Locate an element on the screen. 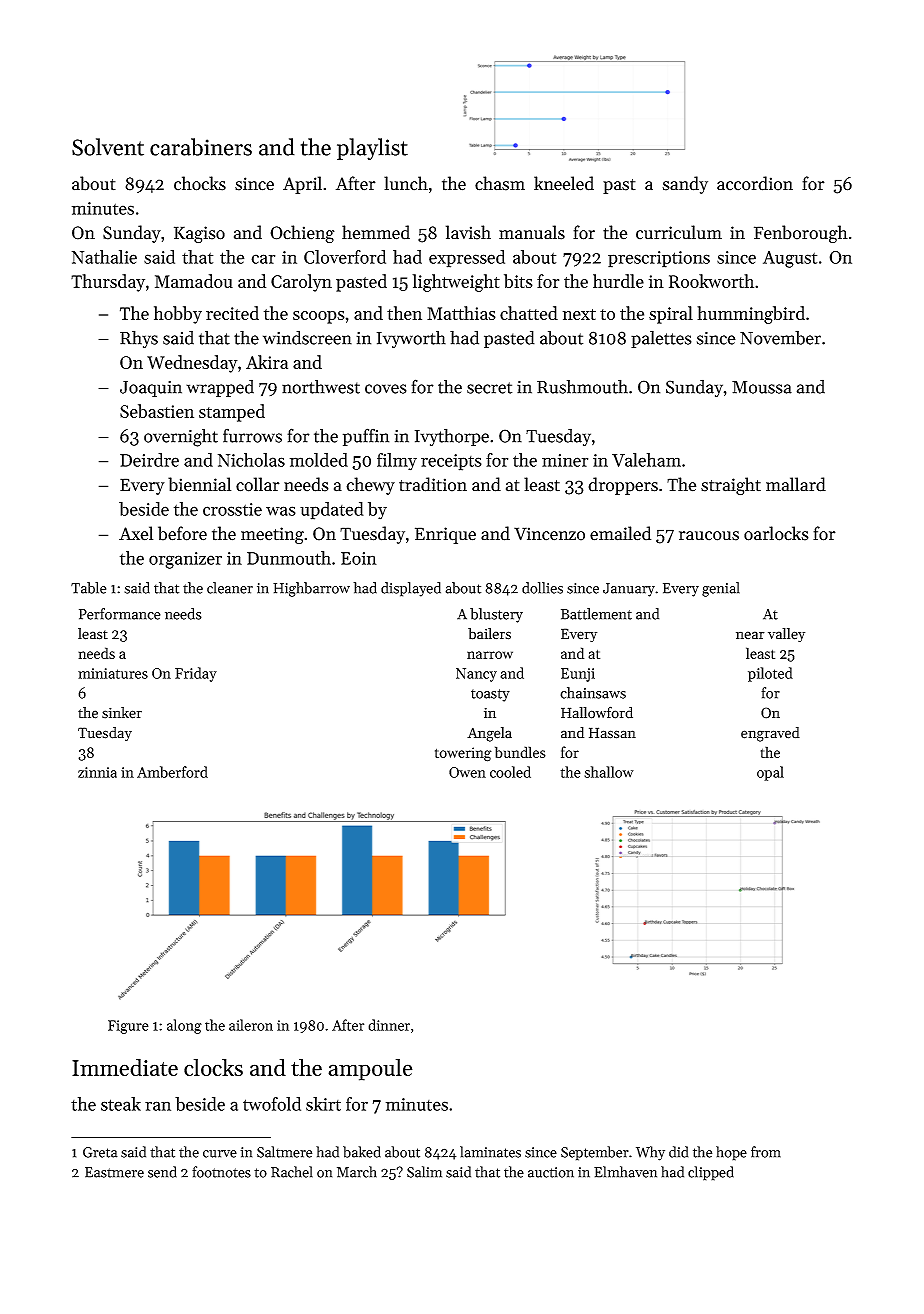 The width and height of the screenshot is (924, 1314). secret is located at coordinates (489, 388).
